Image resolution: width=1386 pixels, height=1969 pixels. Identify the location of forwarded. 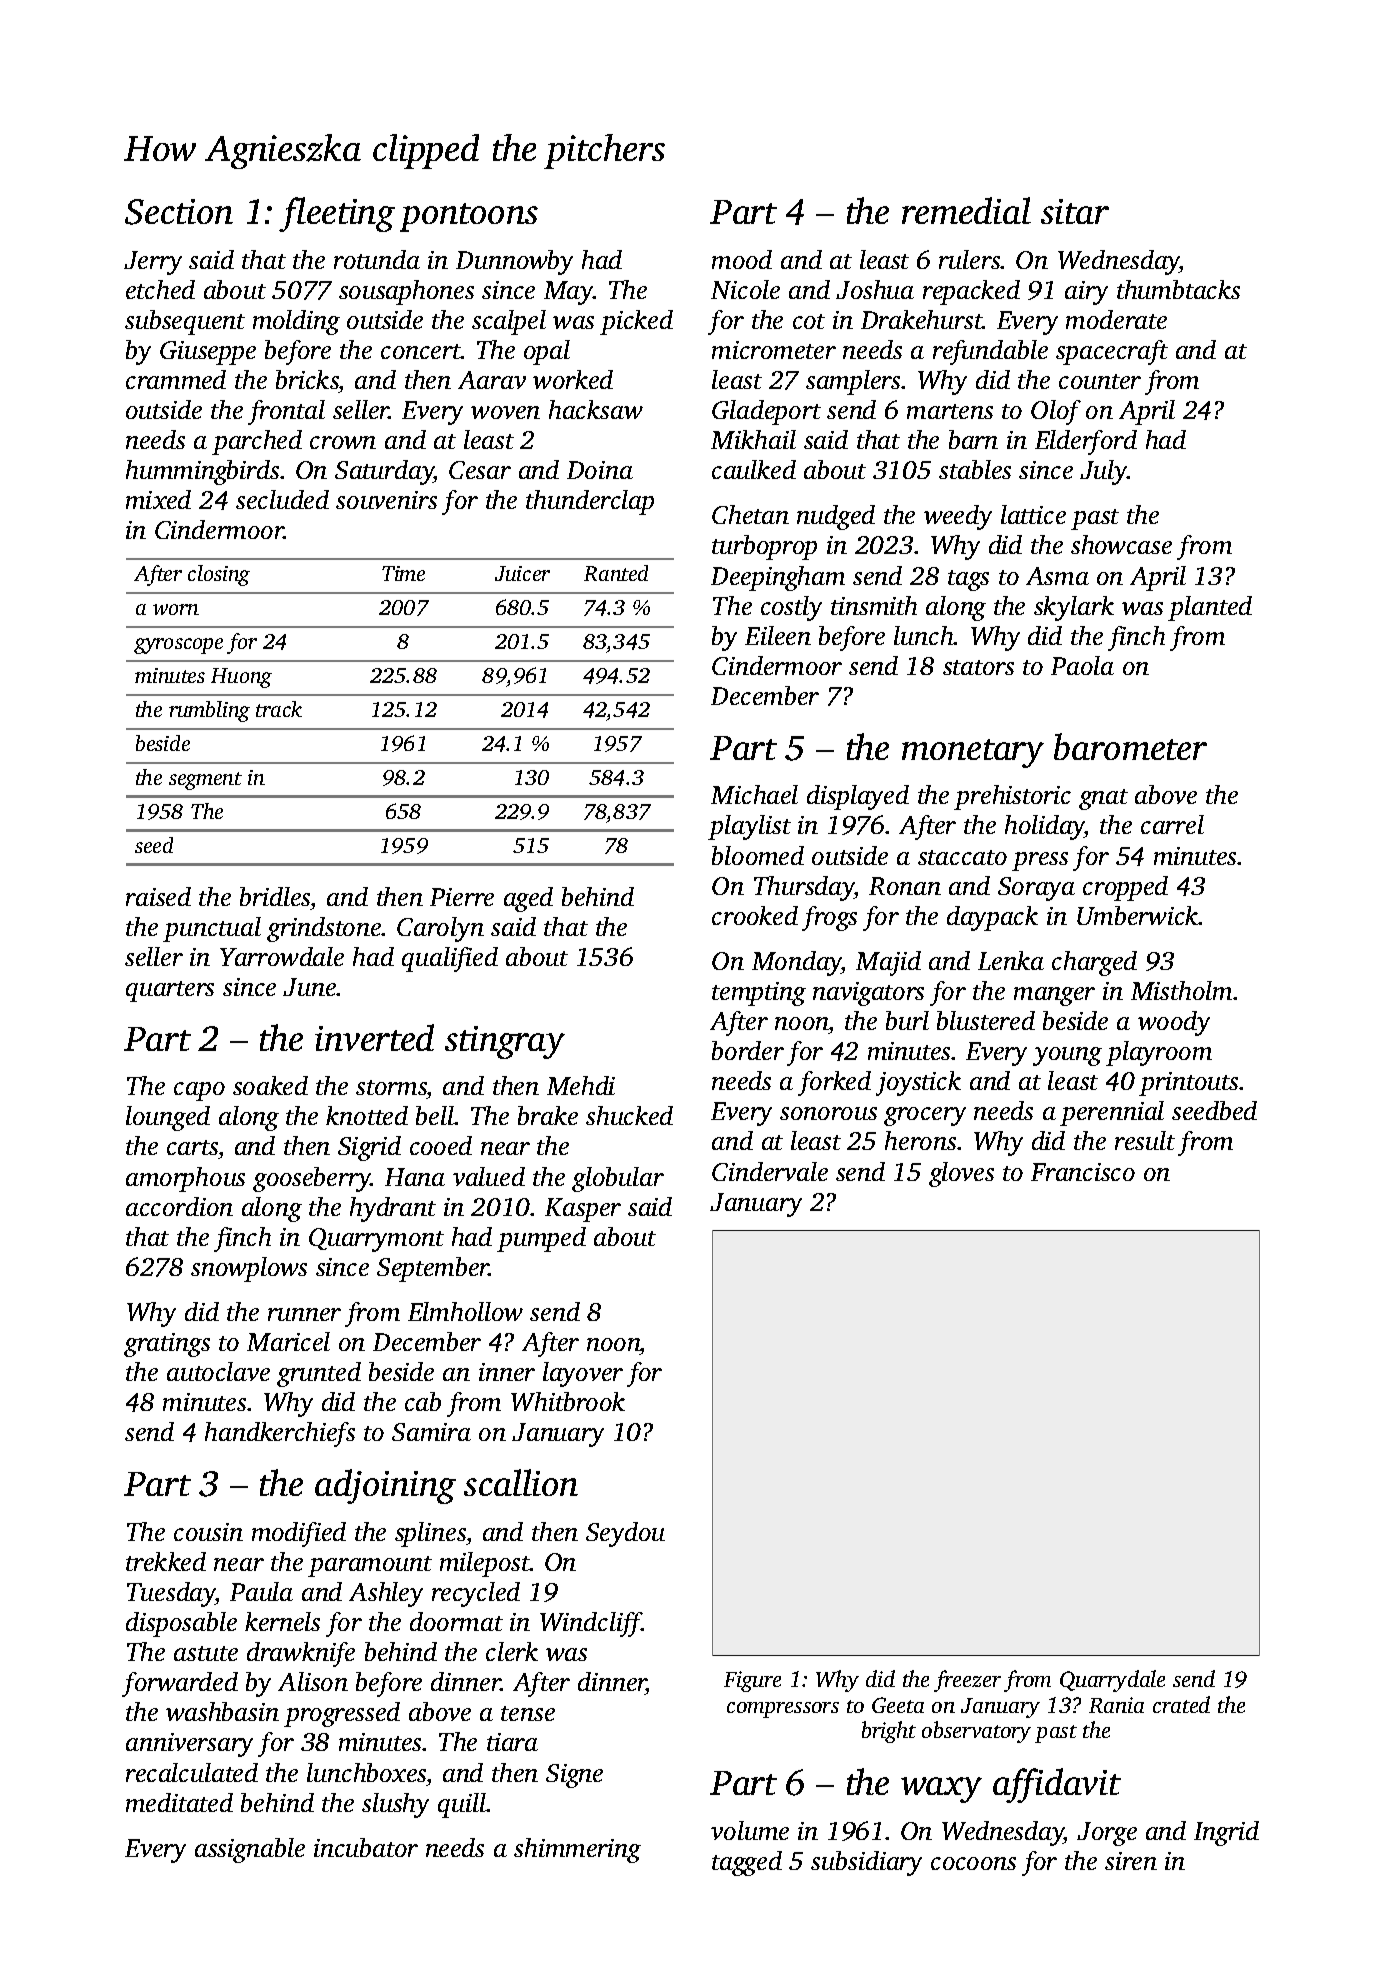
(180, 1684).
